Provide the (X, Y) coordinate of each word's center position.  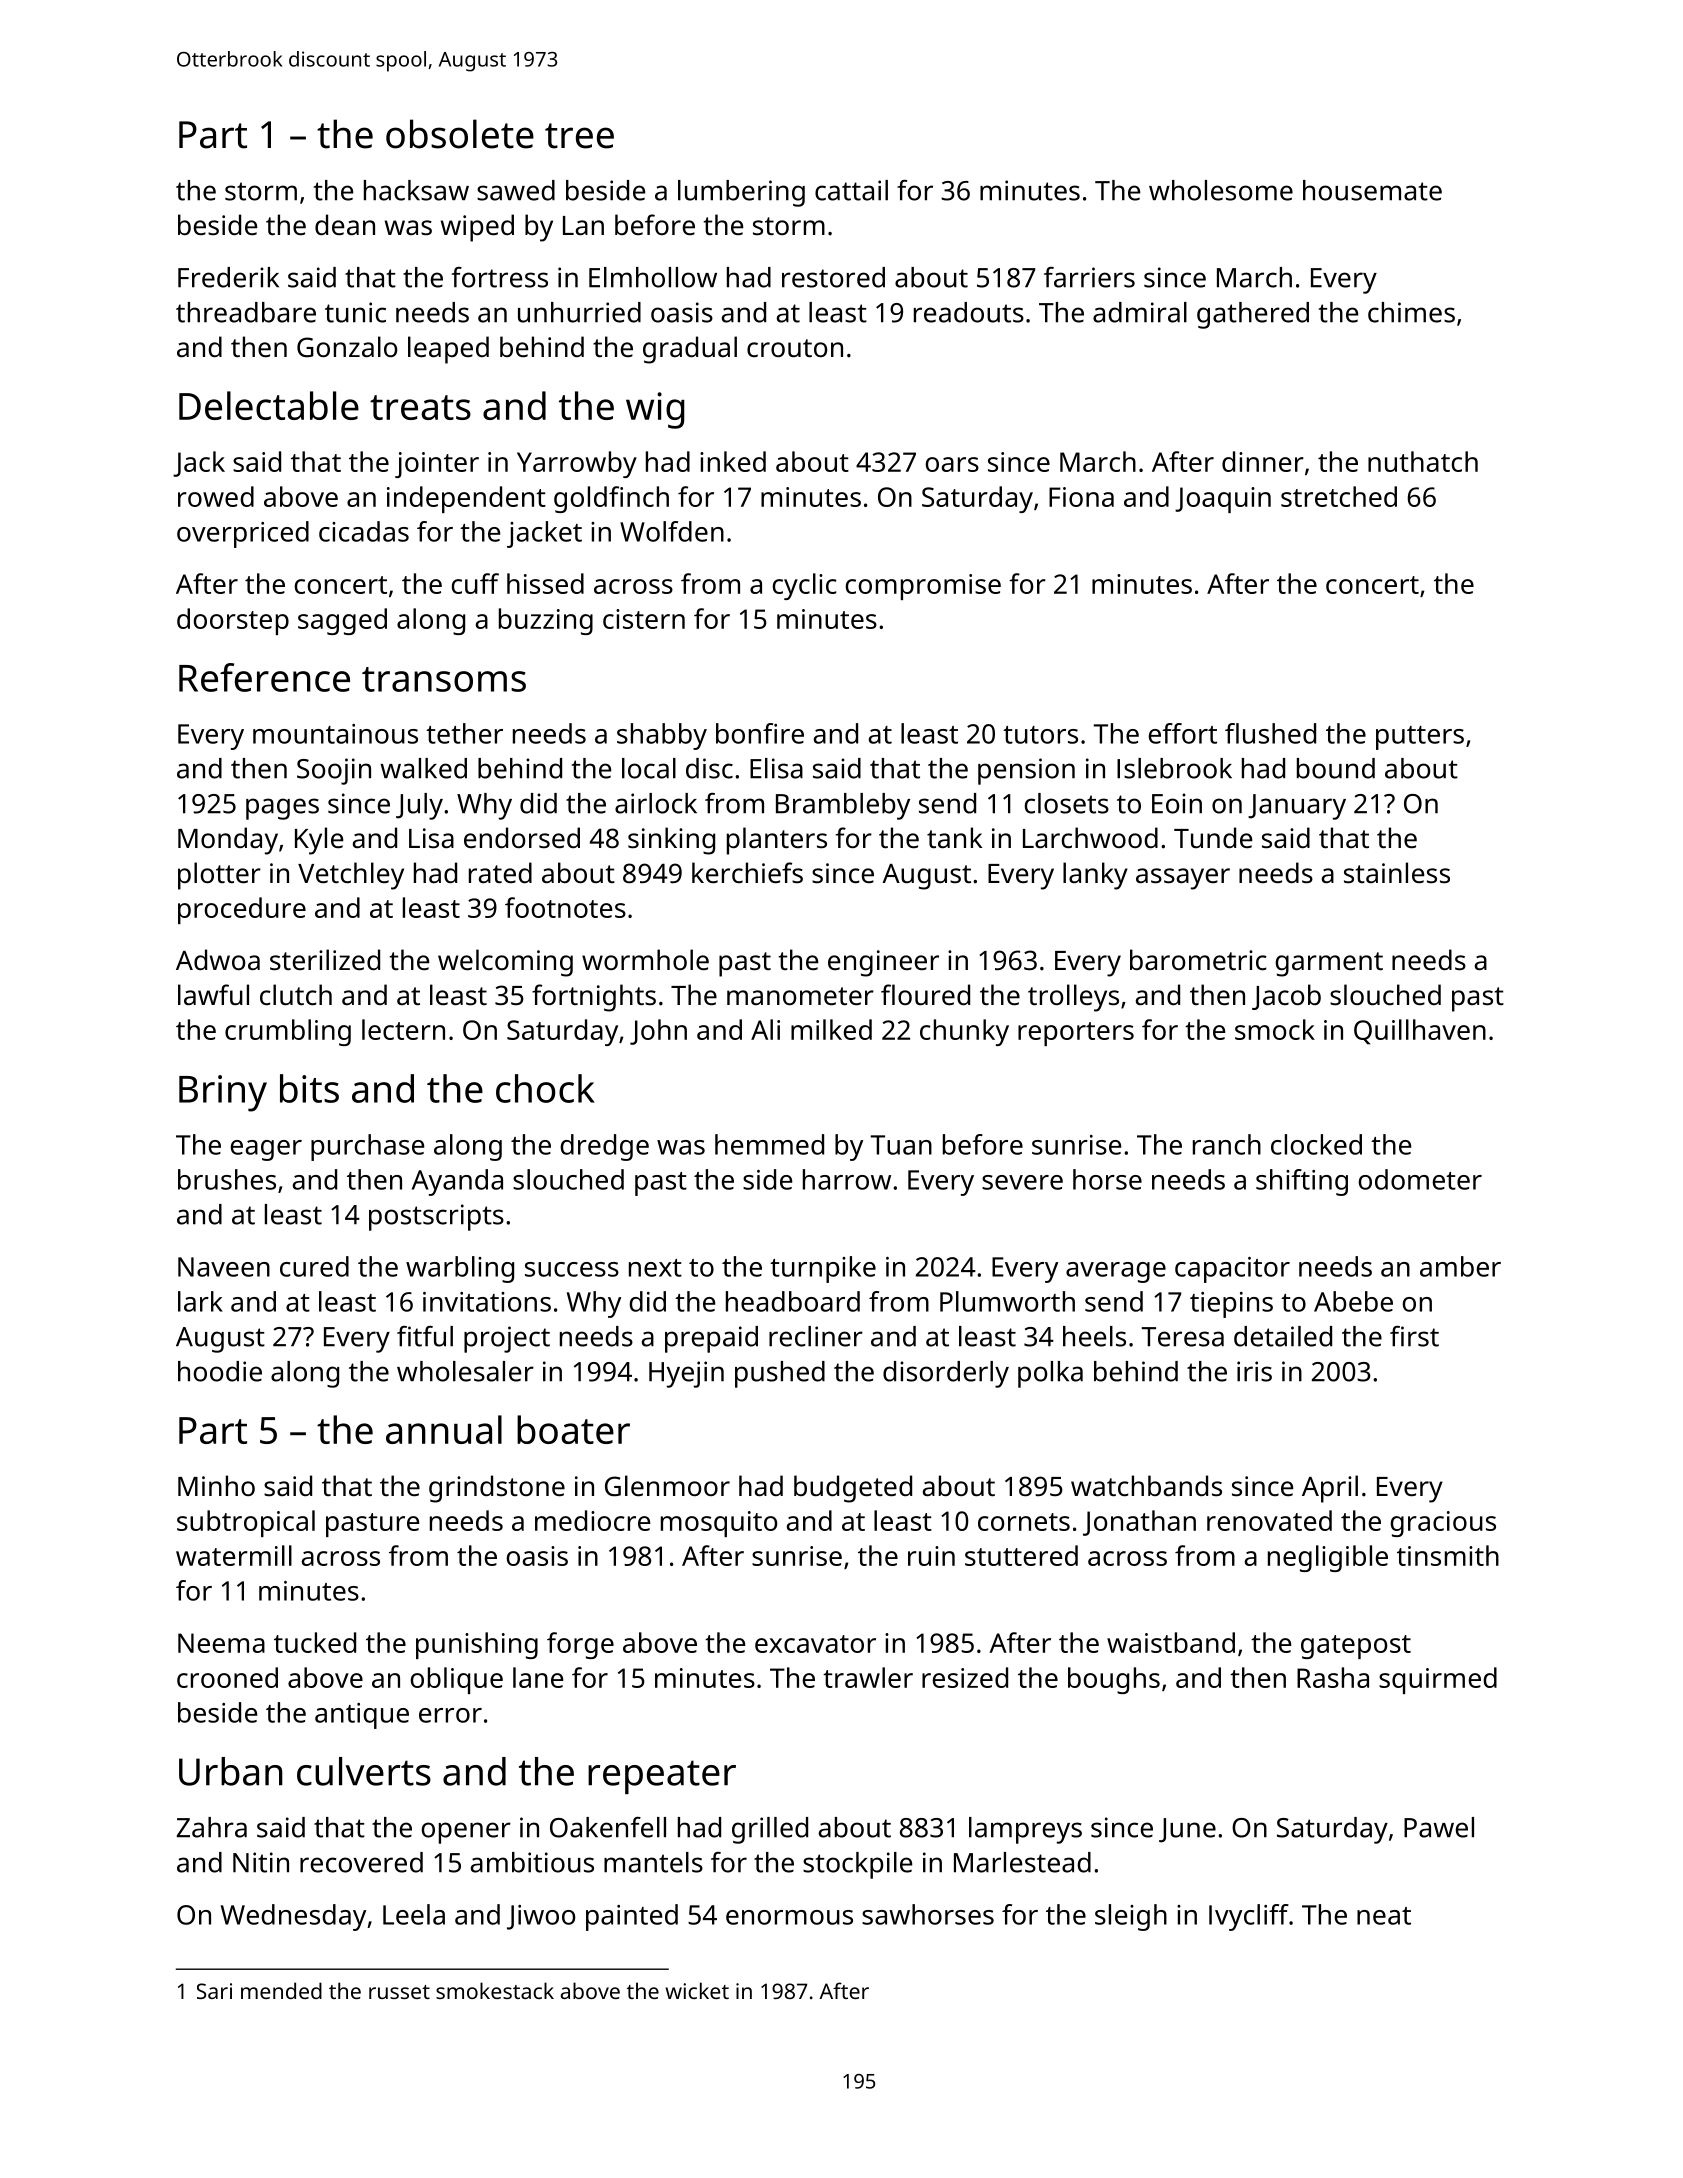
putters (1420, 738)
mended (281, 1990)
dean (345, 224)
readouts (969, 312)
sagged (342, 621)
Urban (231, 1771)
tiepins (1231, 1305)
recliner (816, 1336)
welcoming (505, 963)
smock (1275, 1029)
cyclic (804, 586)
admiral (1140, 312)
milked (831, 1029)
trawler (868, 1677)
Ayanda (457, 1182)
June (1187, 1830)
